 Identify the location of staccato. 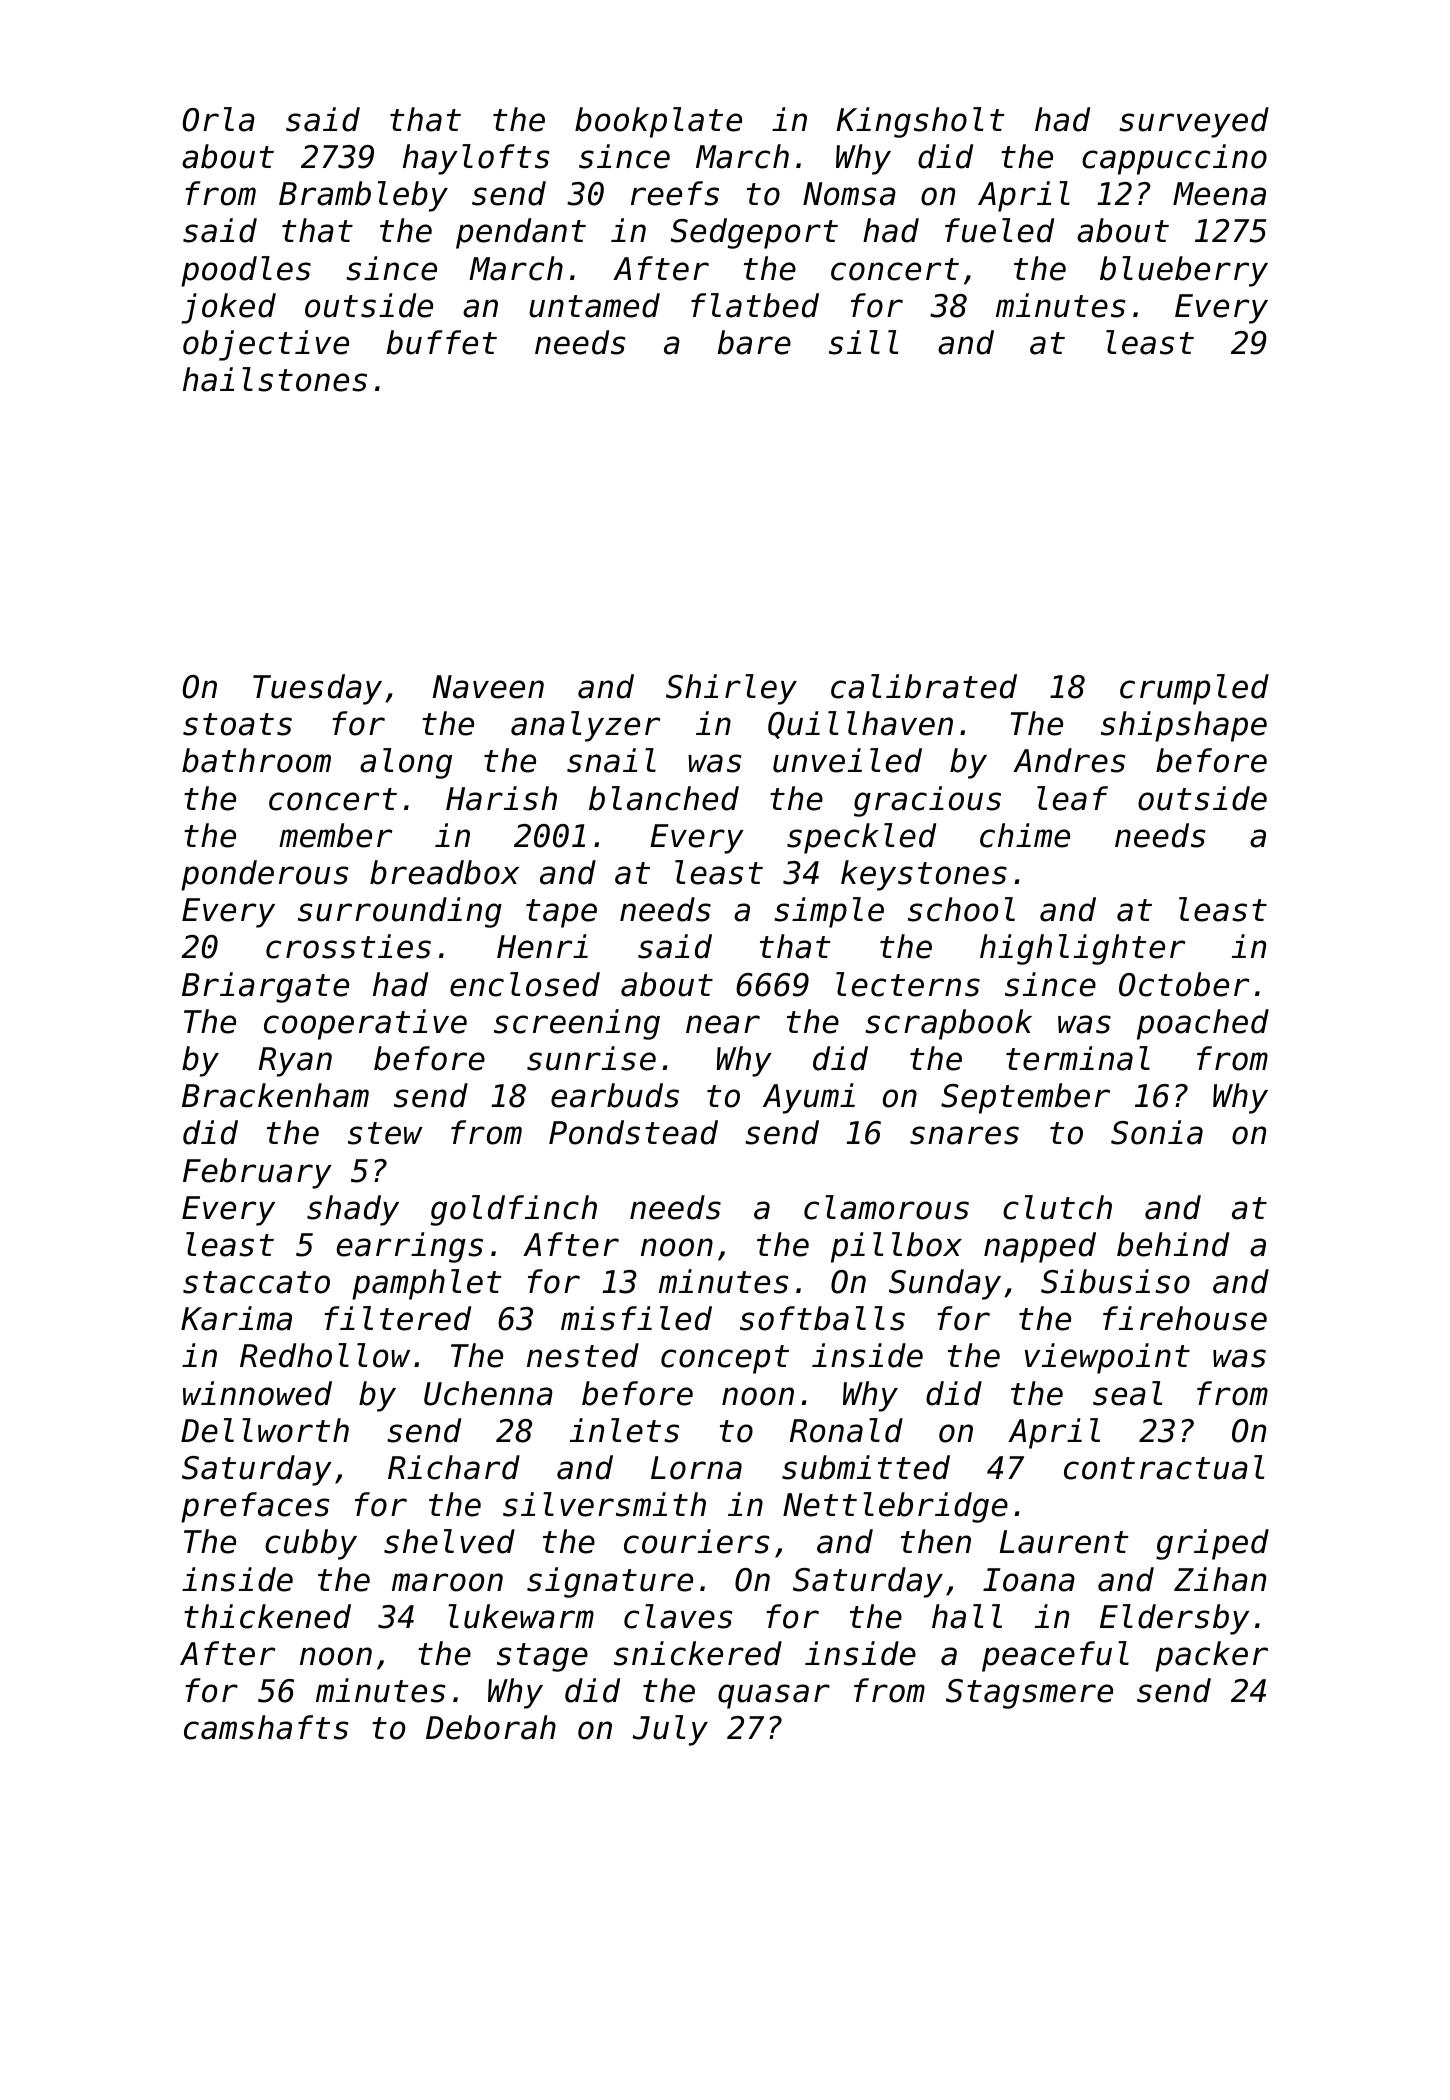
(256, 1282).
